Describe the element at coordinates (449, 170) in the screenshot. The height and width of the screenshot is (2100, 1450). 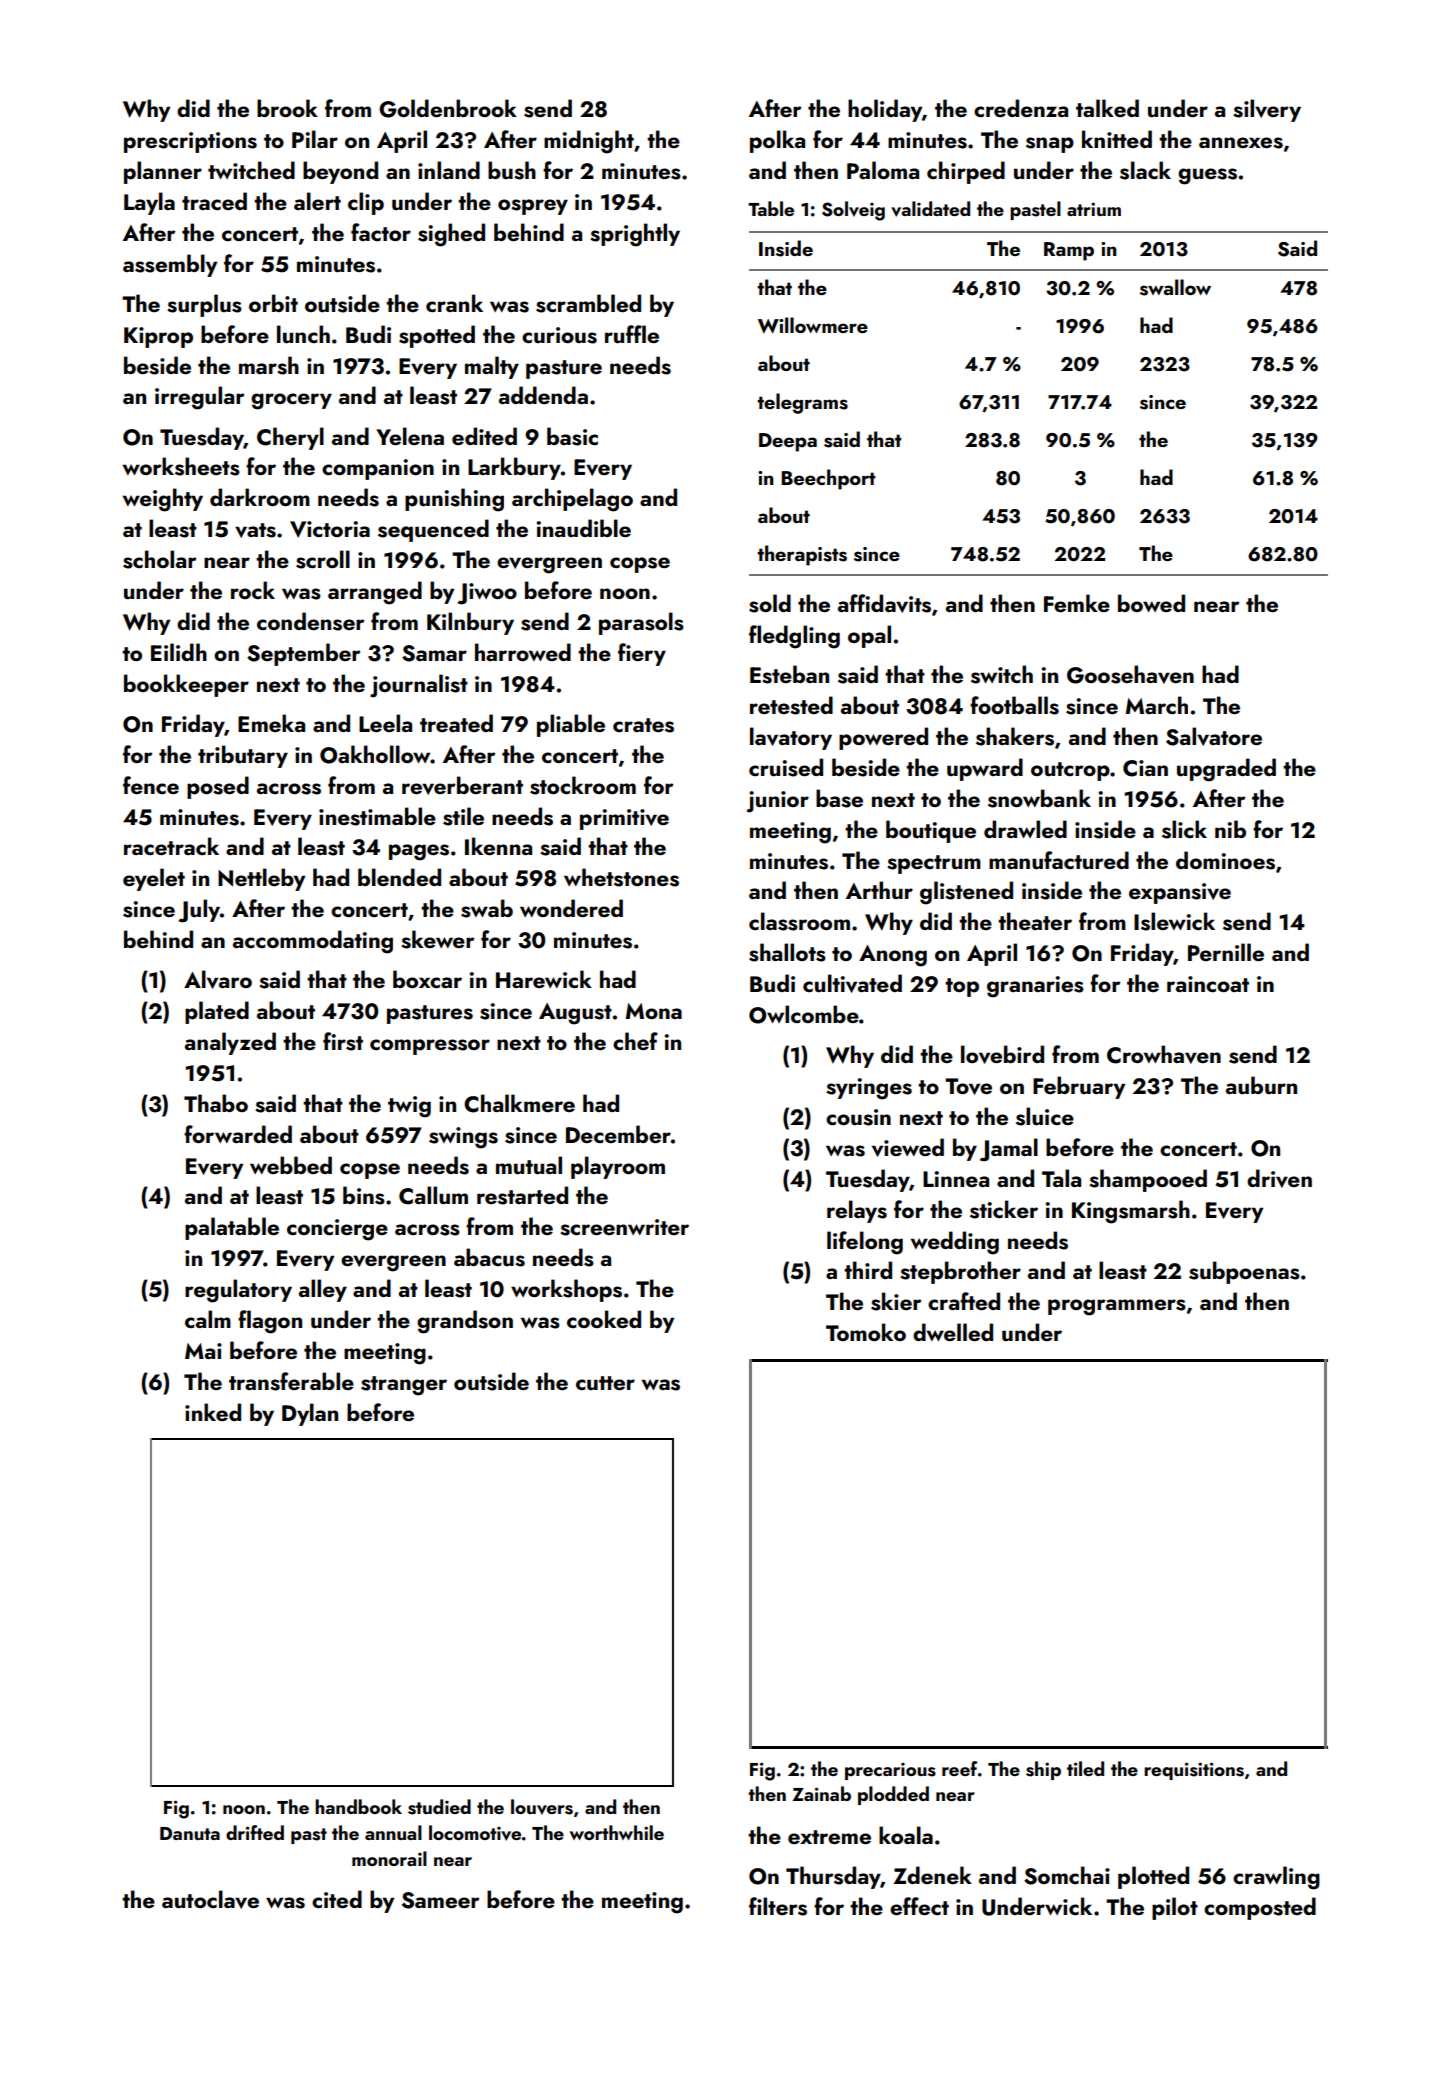
I see `inland` at that location.
